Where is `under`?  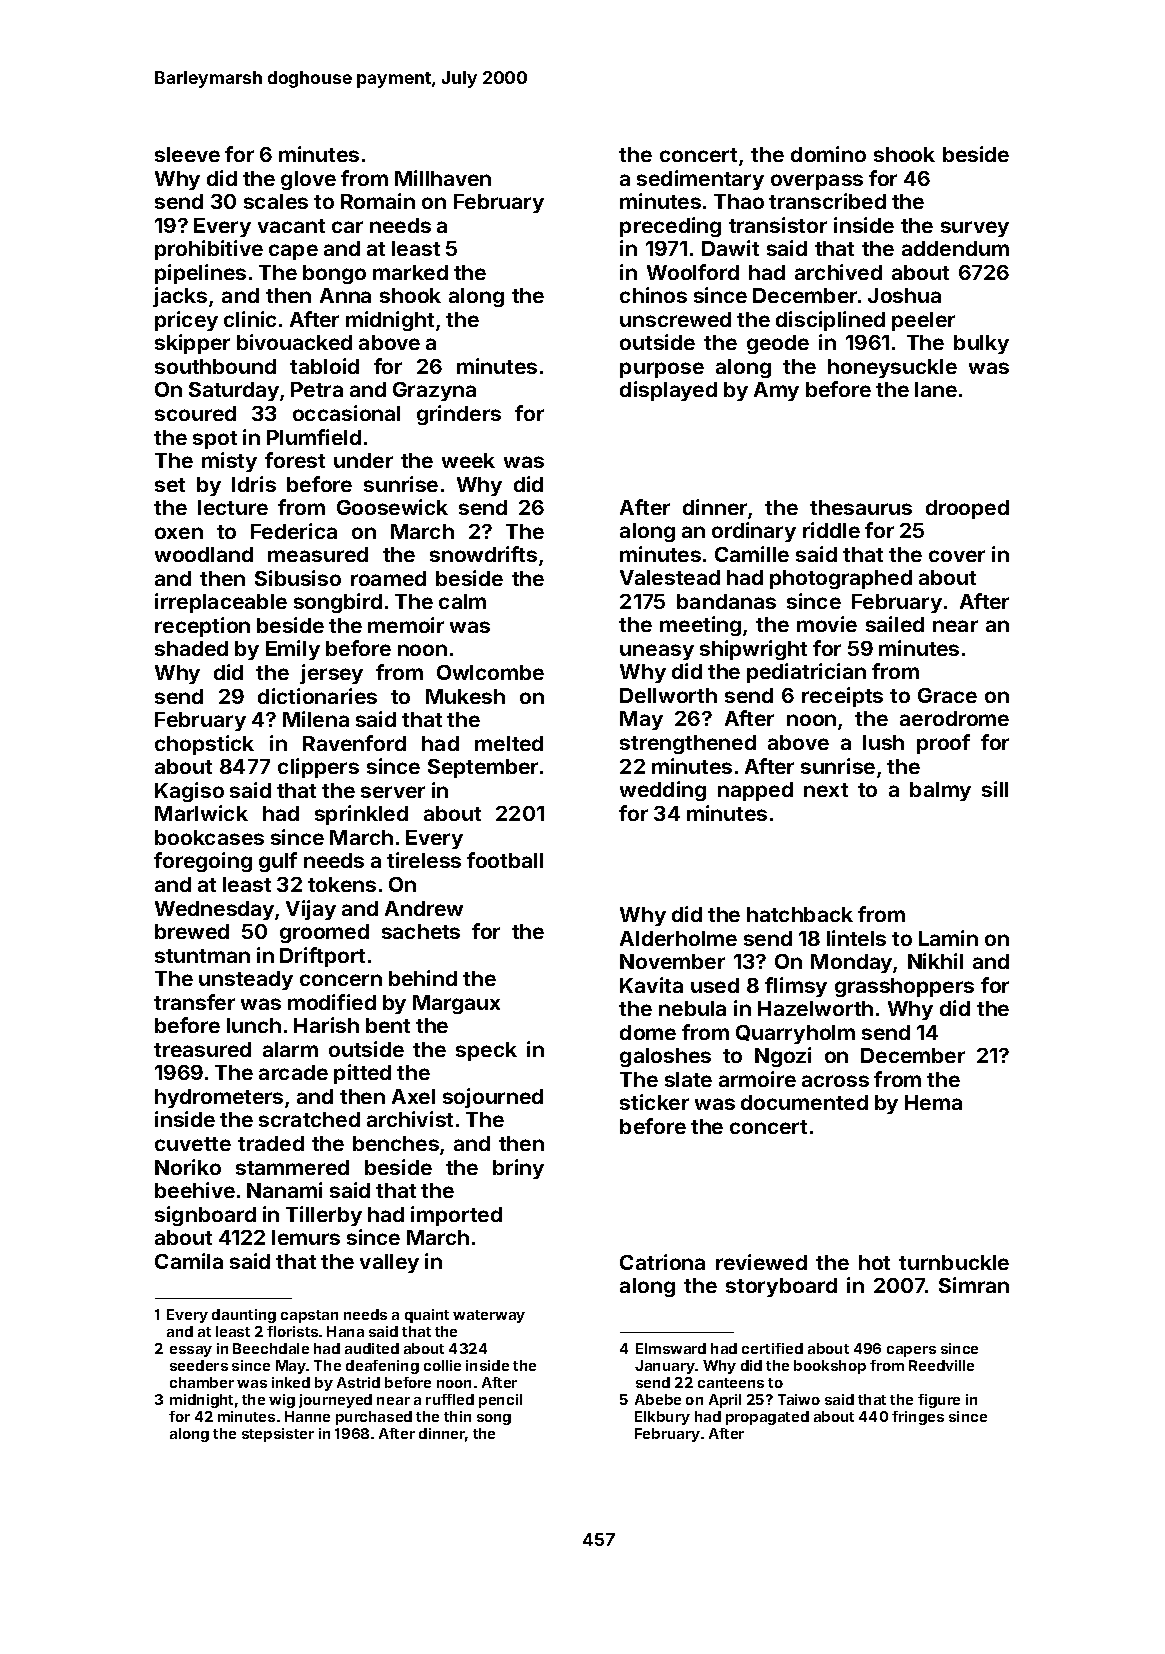
under is located at coordinates (363, 460).
